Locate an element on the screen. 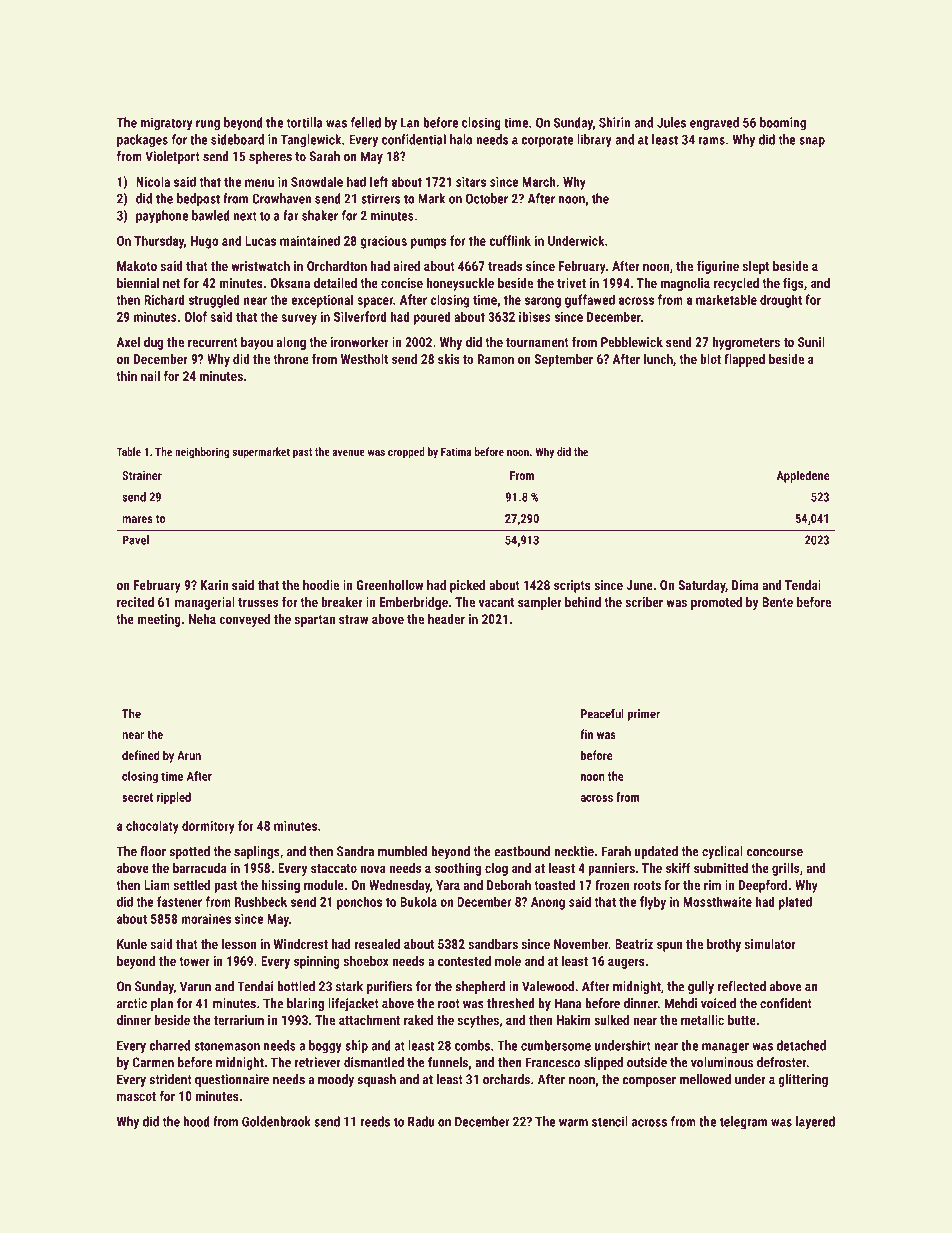  plated is located at coordinates (795, 903).
